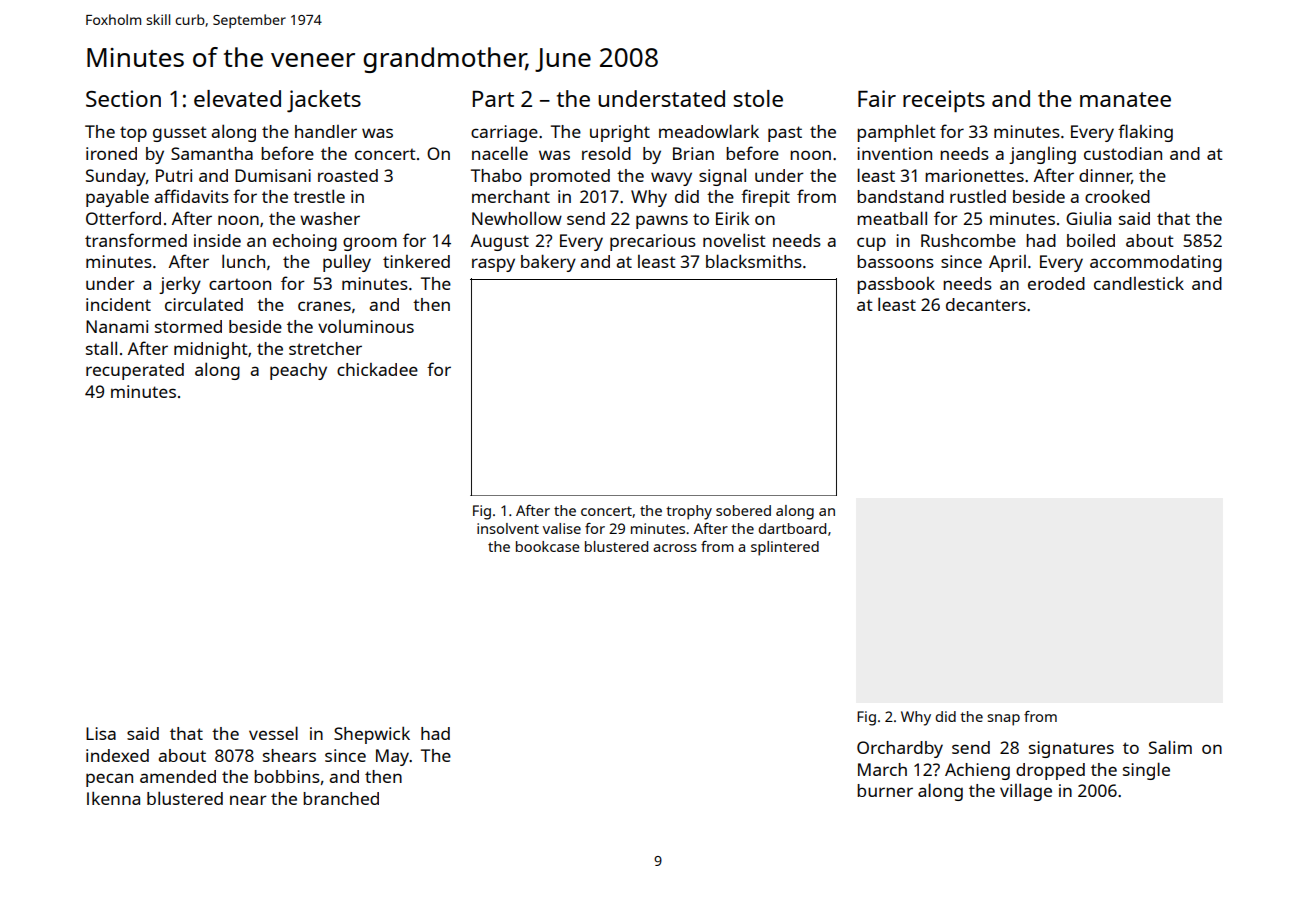 The height and width of the screenshot is (924, 1308). Describe the element at coordinates (116, 177) in the screenshot. I see `Sunday` at that location.
